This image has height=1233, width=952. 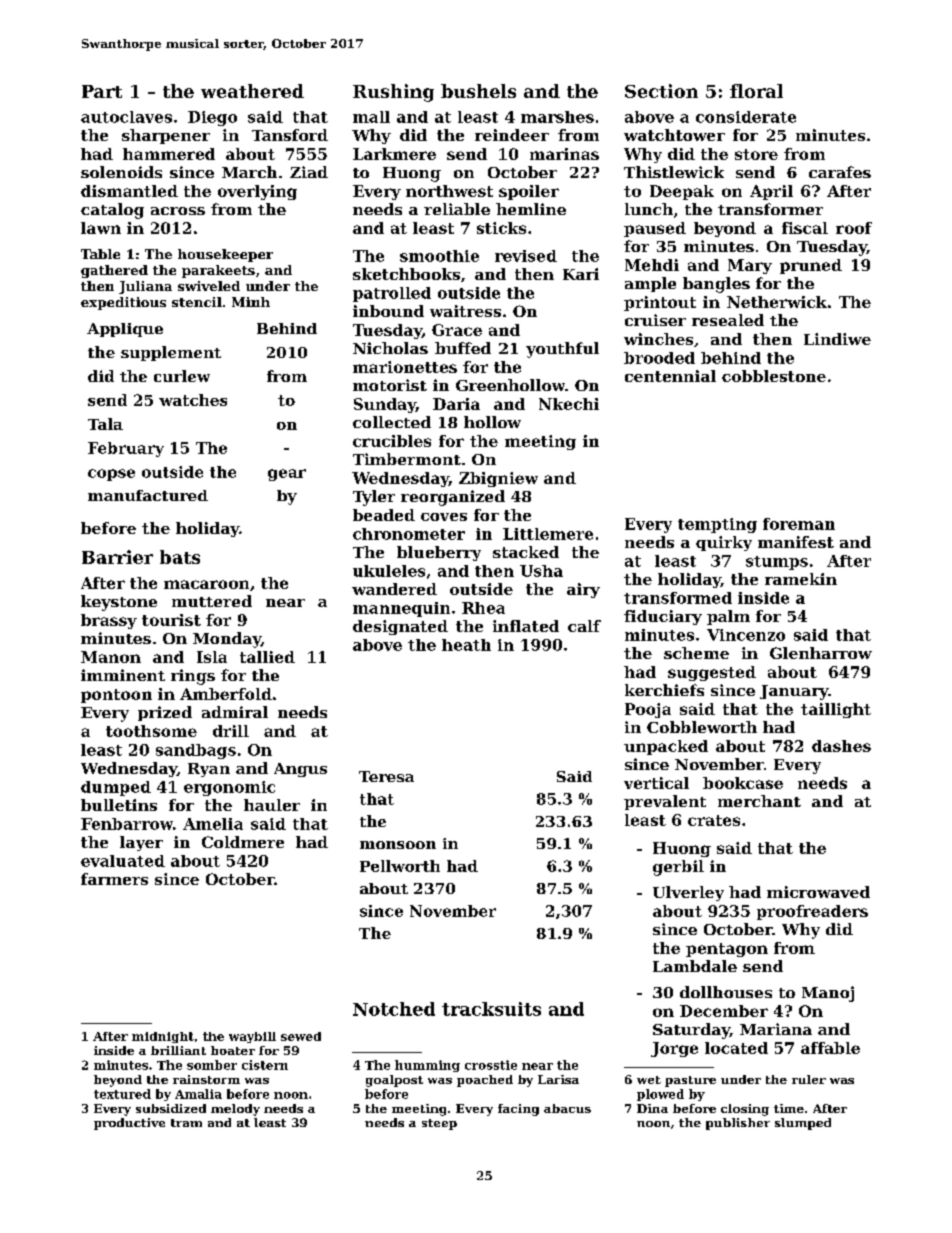 I want to click on bushels, so click(x=478, y=91).
